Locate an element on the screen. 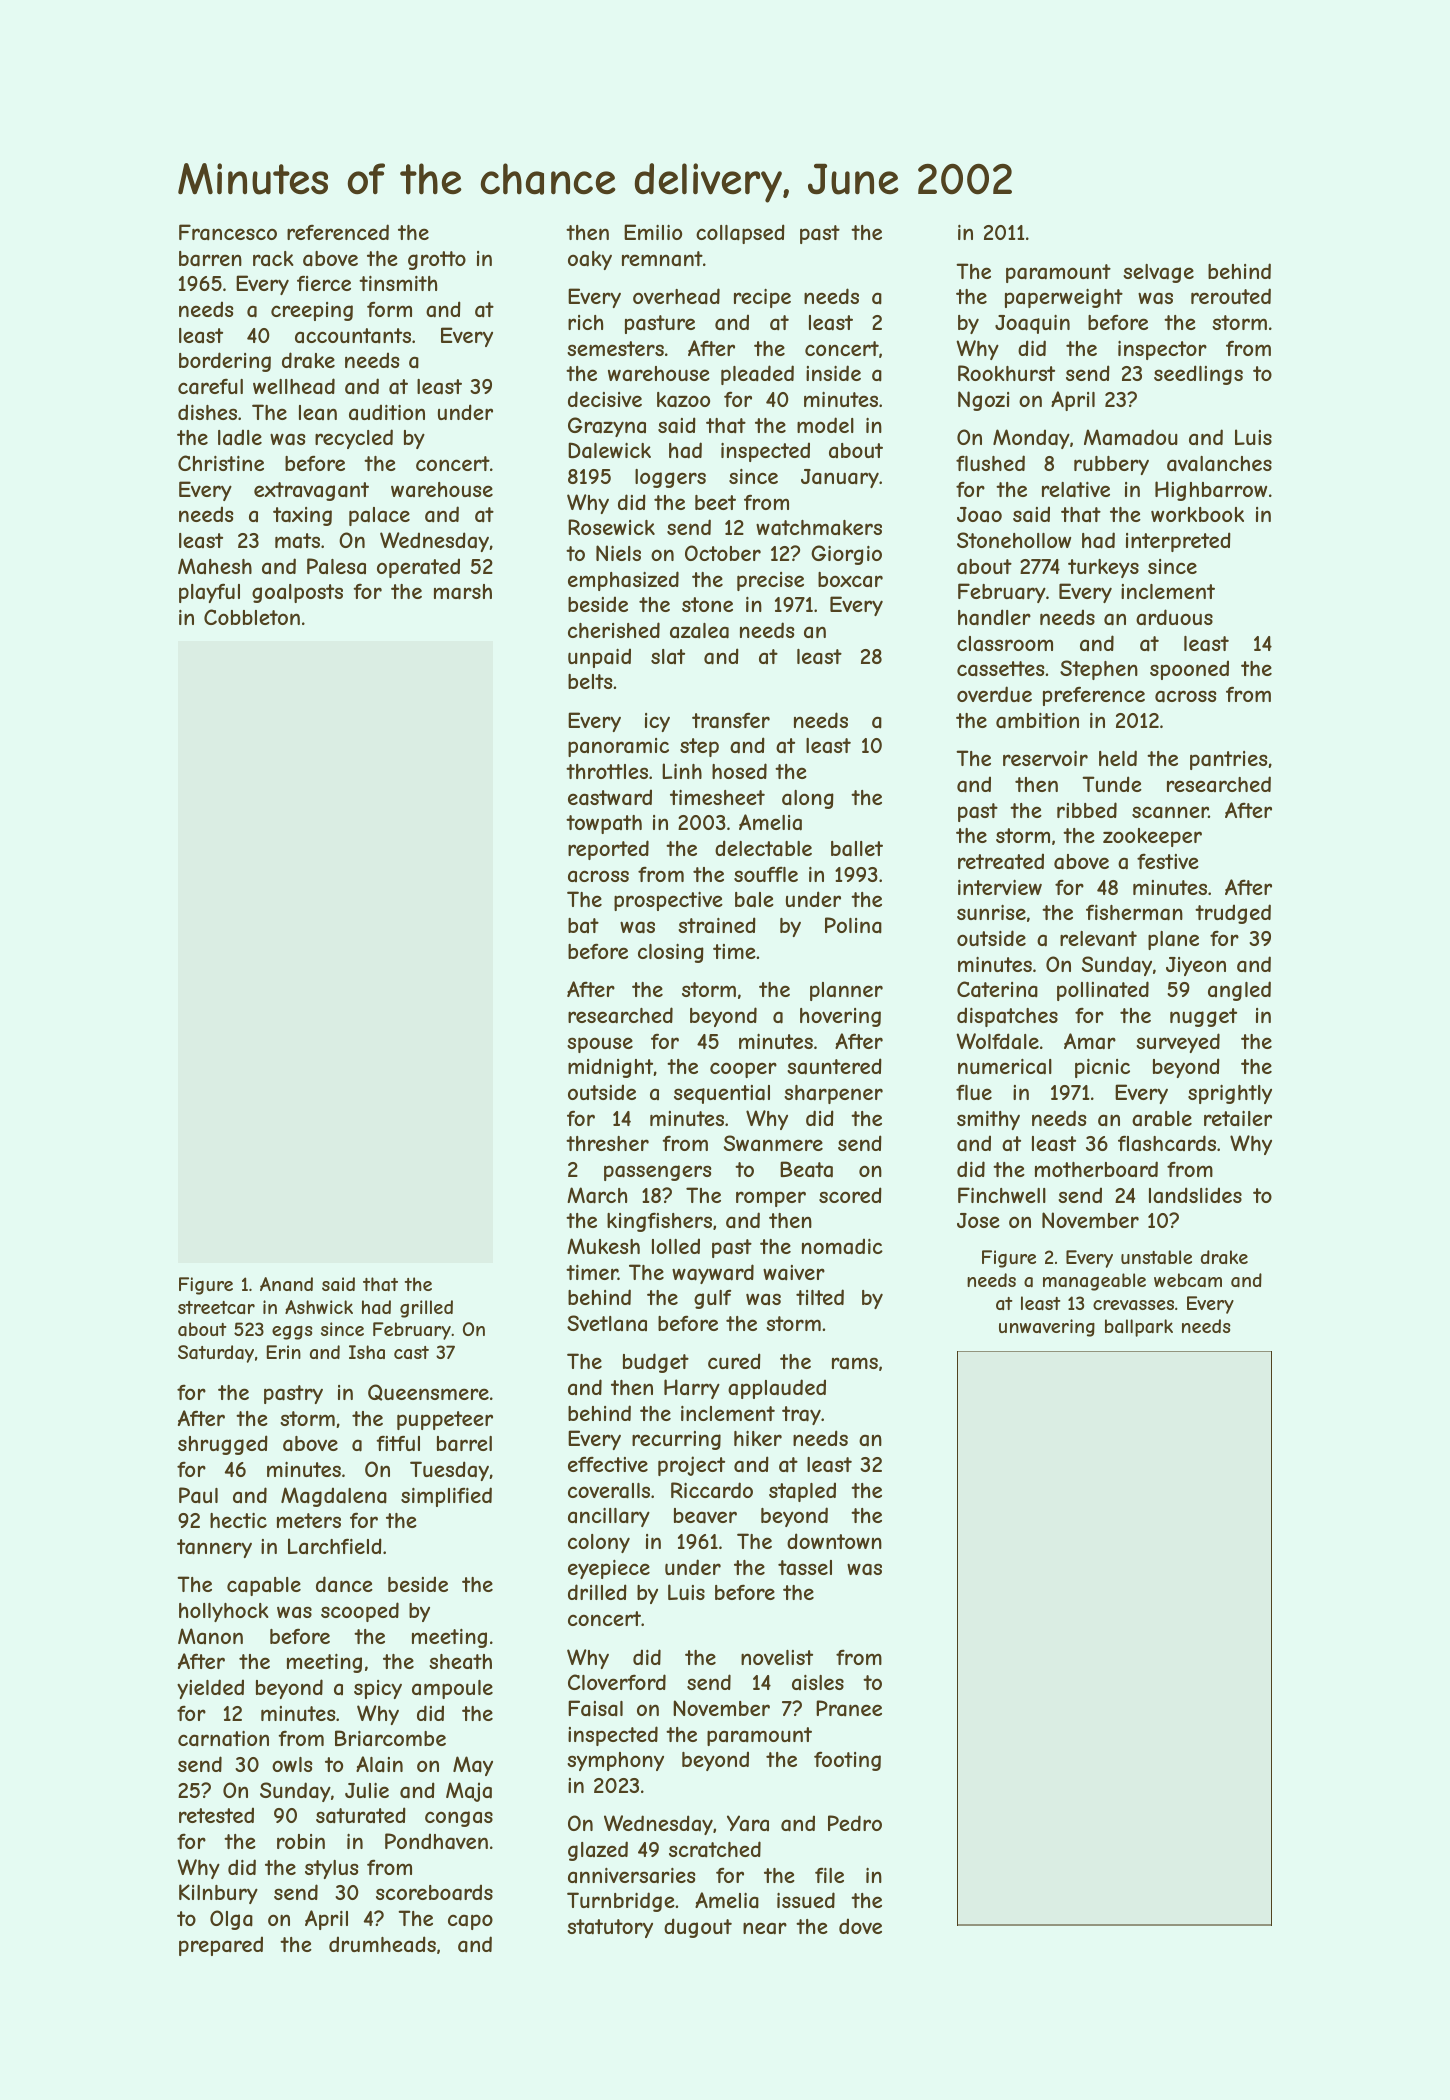 This screenshot has height=2100, width=1450. dishes is located at coordinates (207, 412).
